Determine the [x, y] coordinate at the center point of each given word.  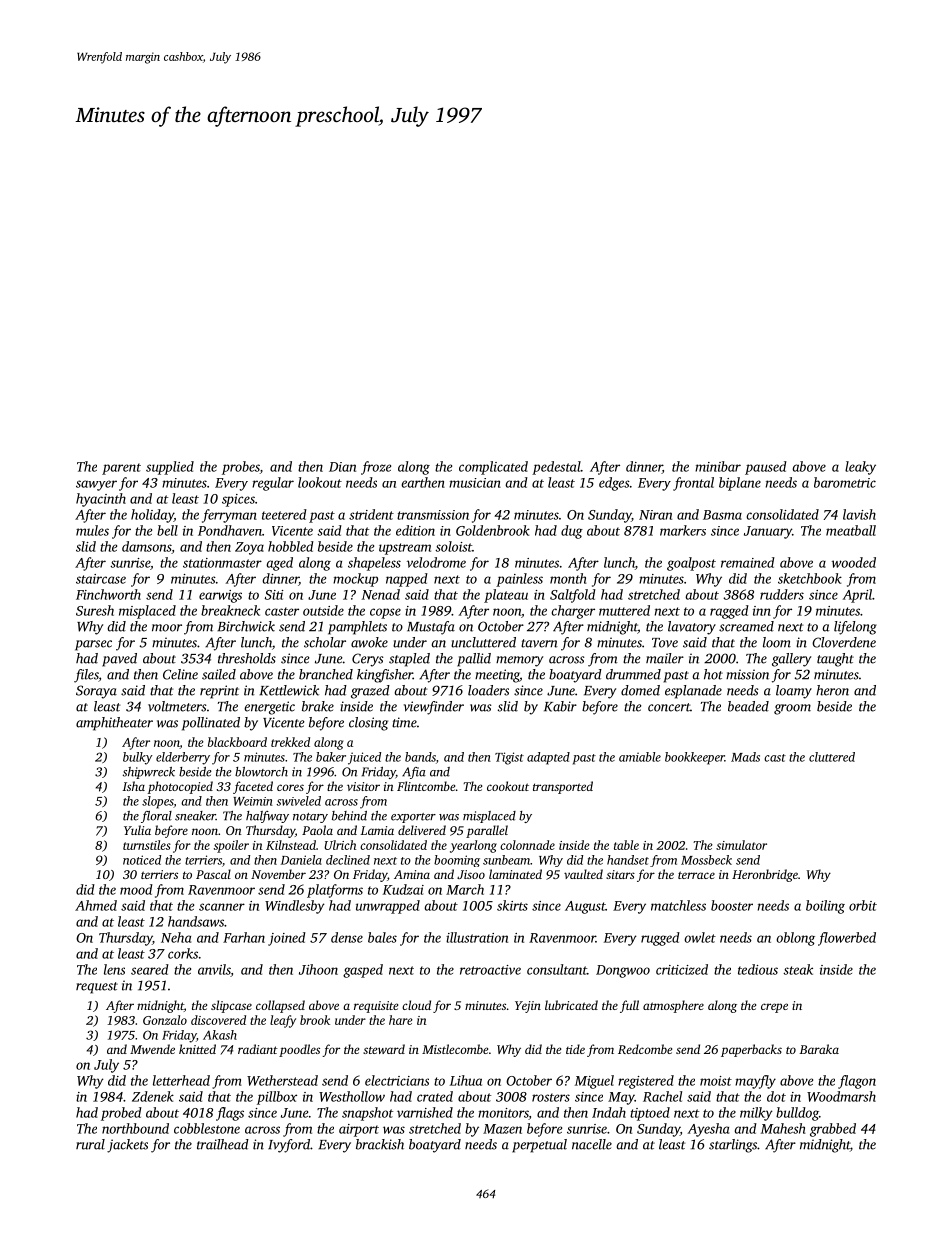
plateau [506, 596]
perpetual [539, 1146]
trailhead [223, 1144]
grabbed [833, 1130]
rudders [782, 594]
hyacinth [101, 500]
